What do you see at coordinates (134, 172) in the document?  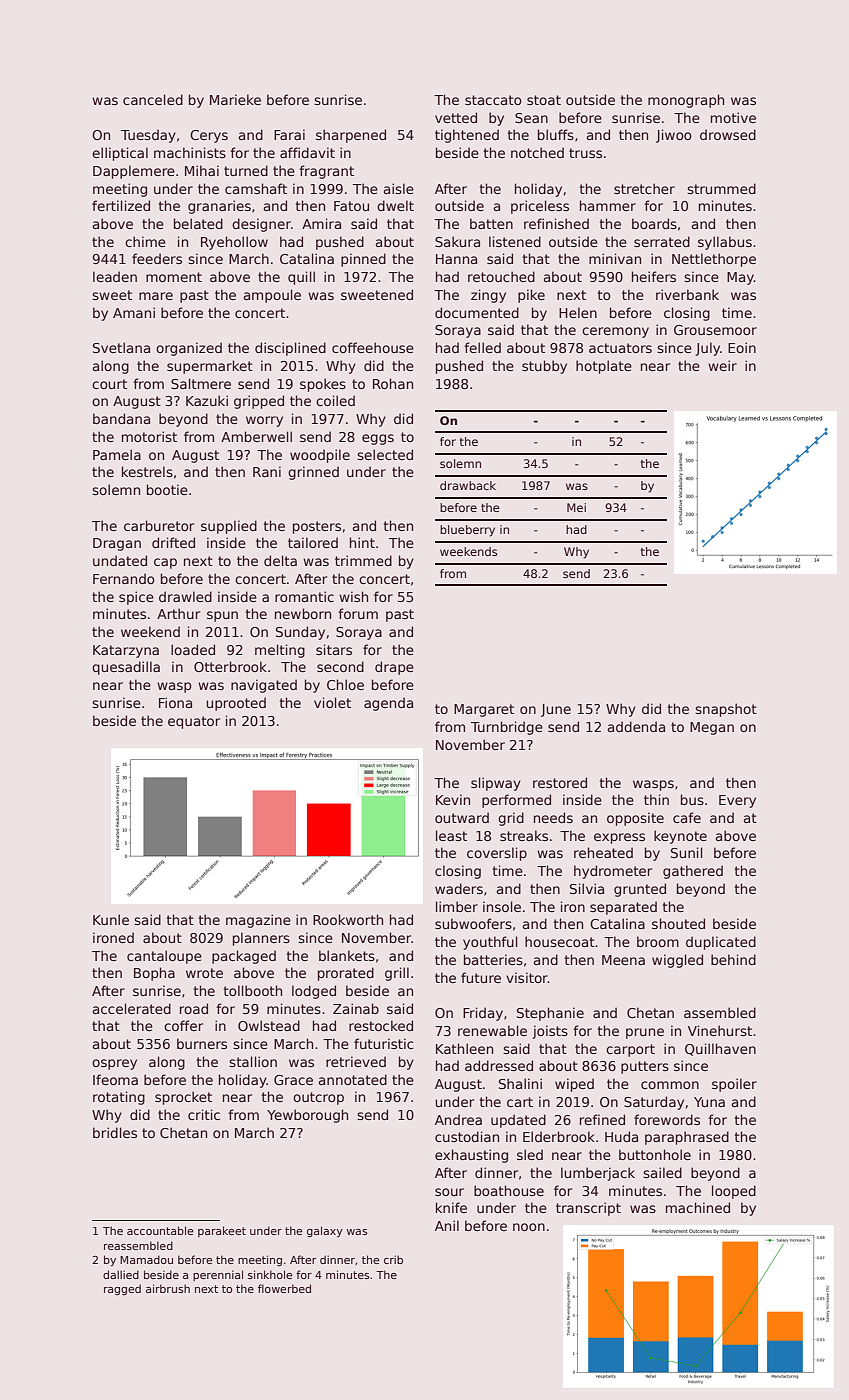 I see `Dapplemere` at bounding box center [134, 172].
